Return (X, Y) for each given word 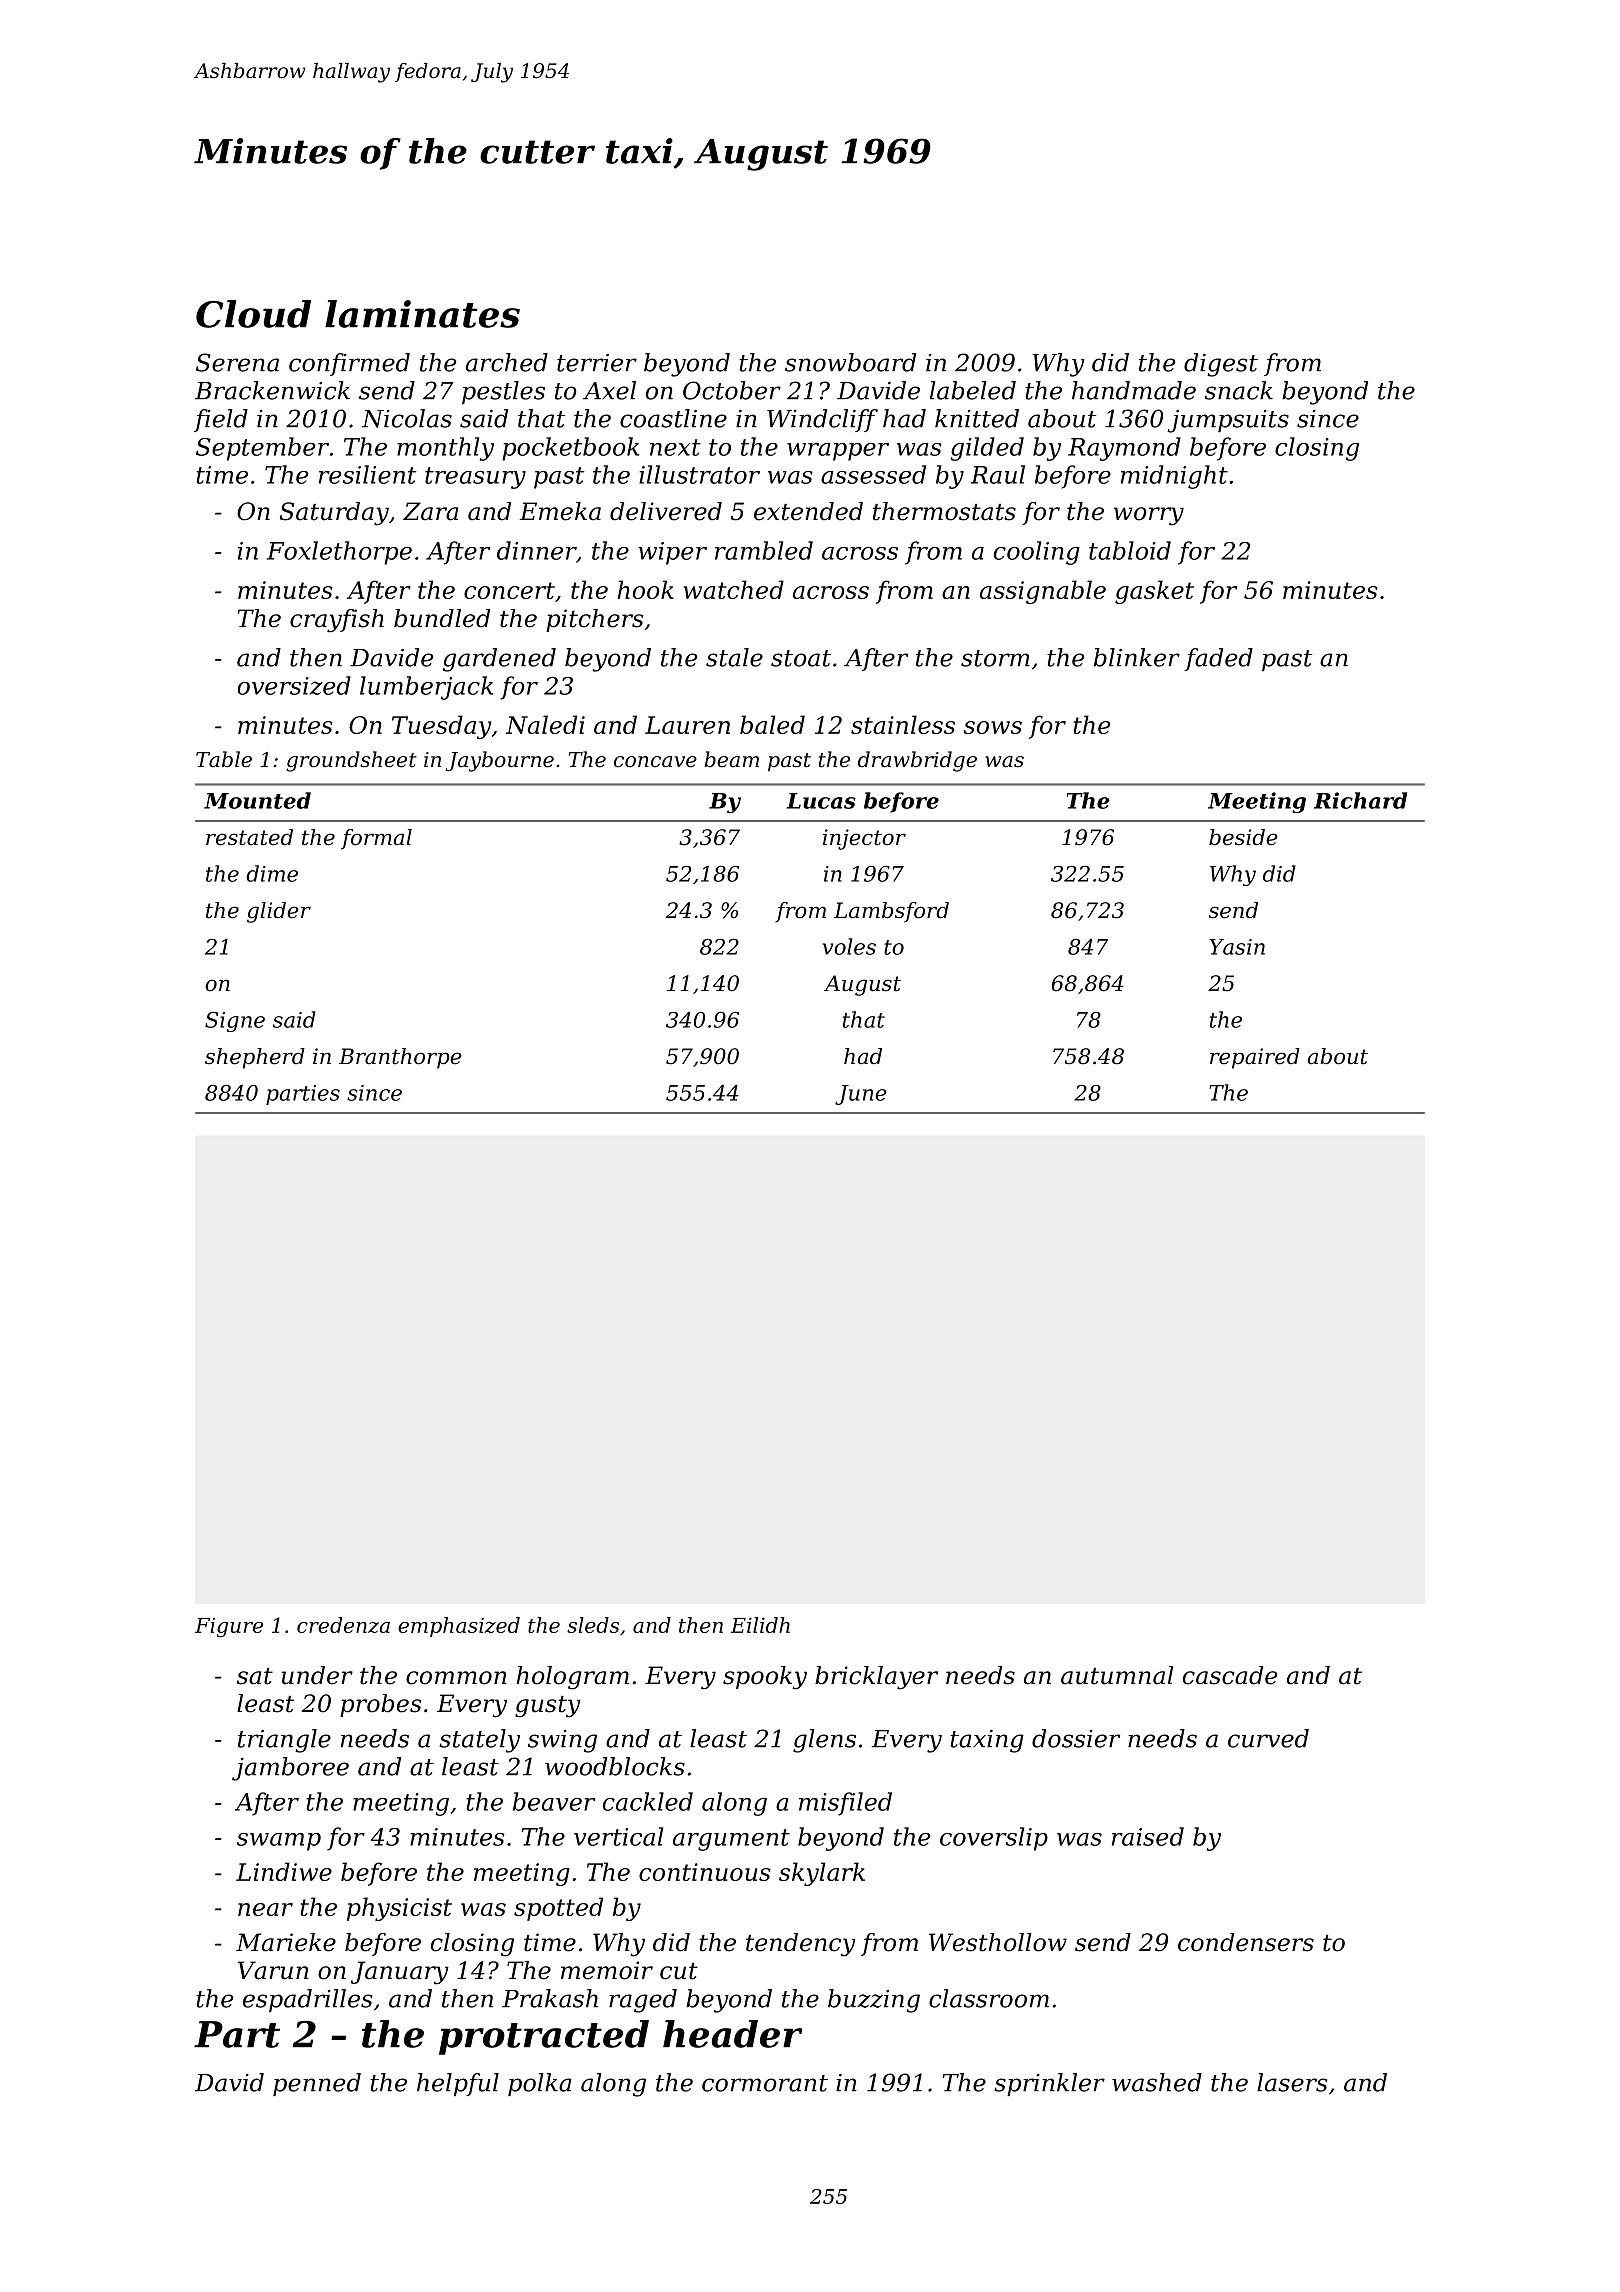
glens (824, 1741)
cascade (1230, 1675)
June (861, 1095)
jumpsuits (1228, 421)
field (221, 420)
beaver (554, 1801)
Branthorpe (400, 1058)
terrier (597, 363)
